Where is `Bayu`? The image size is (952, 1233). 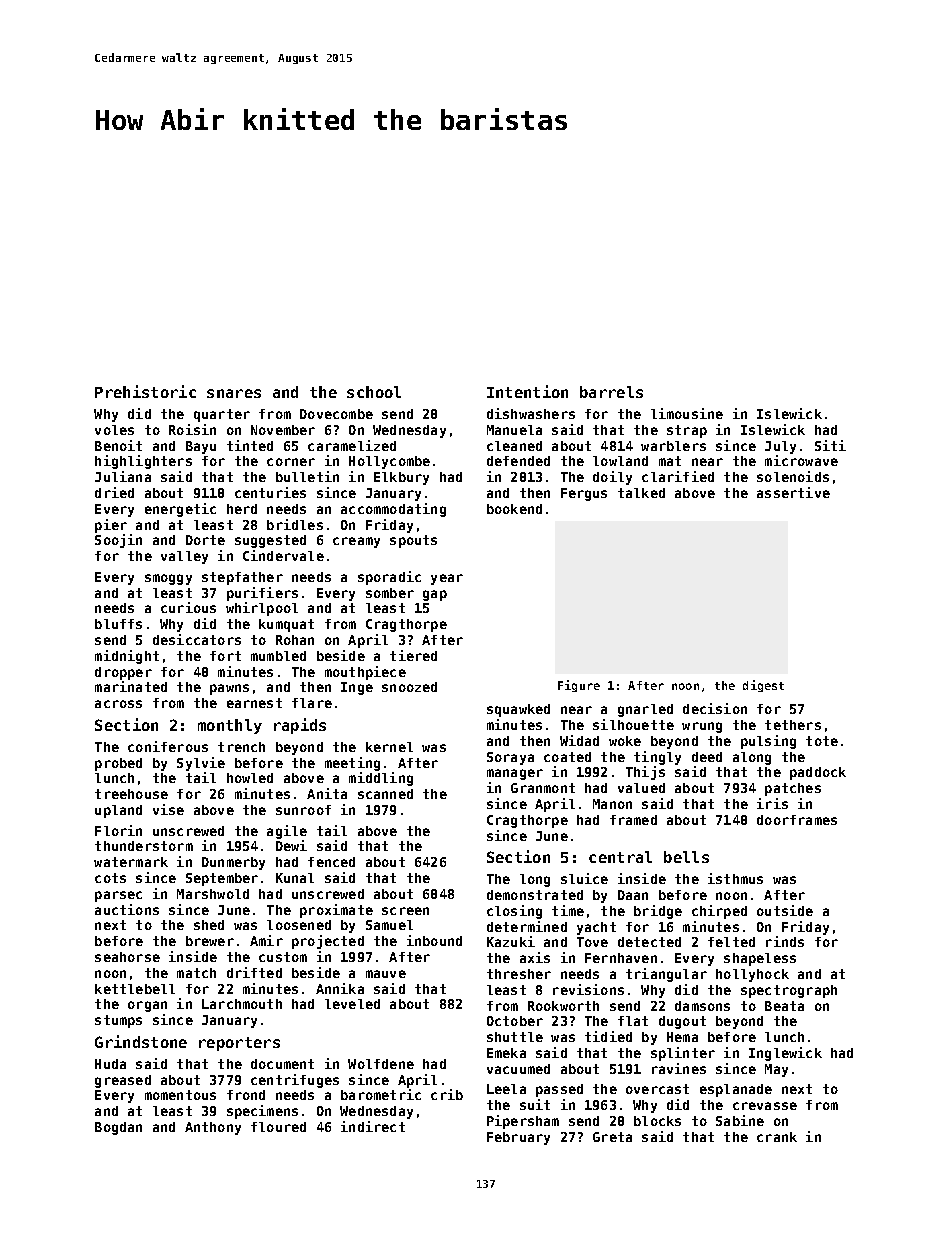
Bayu is located at coordinates (201, 447).
